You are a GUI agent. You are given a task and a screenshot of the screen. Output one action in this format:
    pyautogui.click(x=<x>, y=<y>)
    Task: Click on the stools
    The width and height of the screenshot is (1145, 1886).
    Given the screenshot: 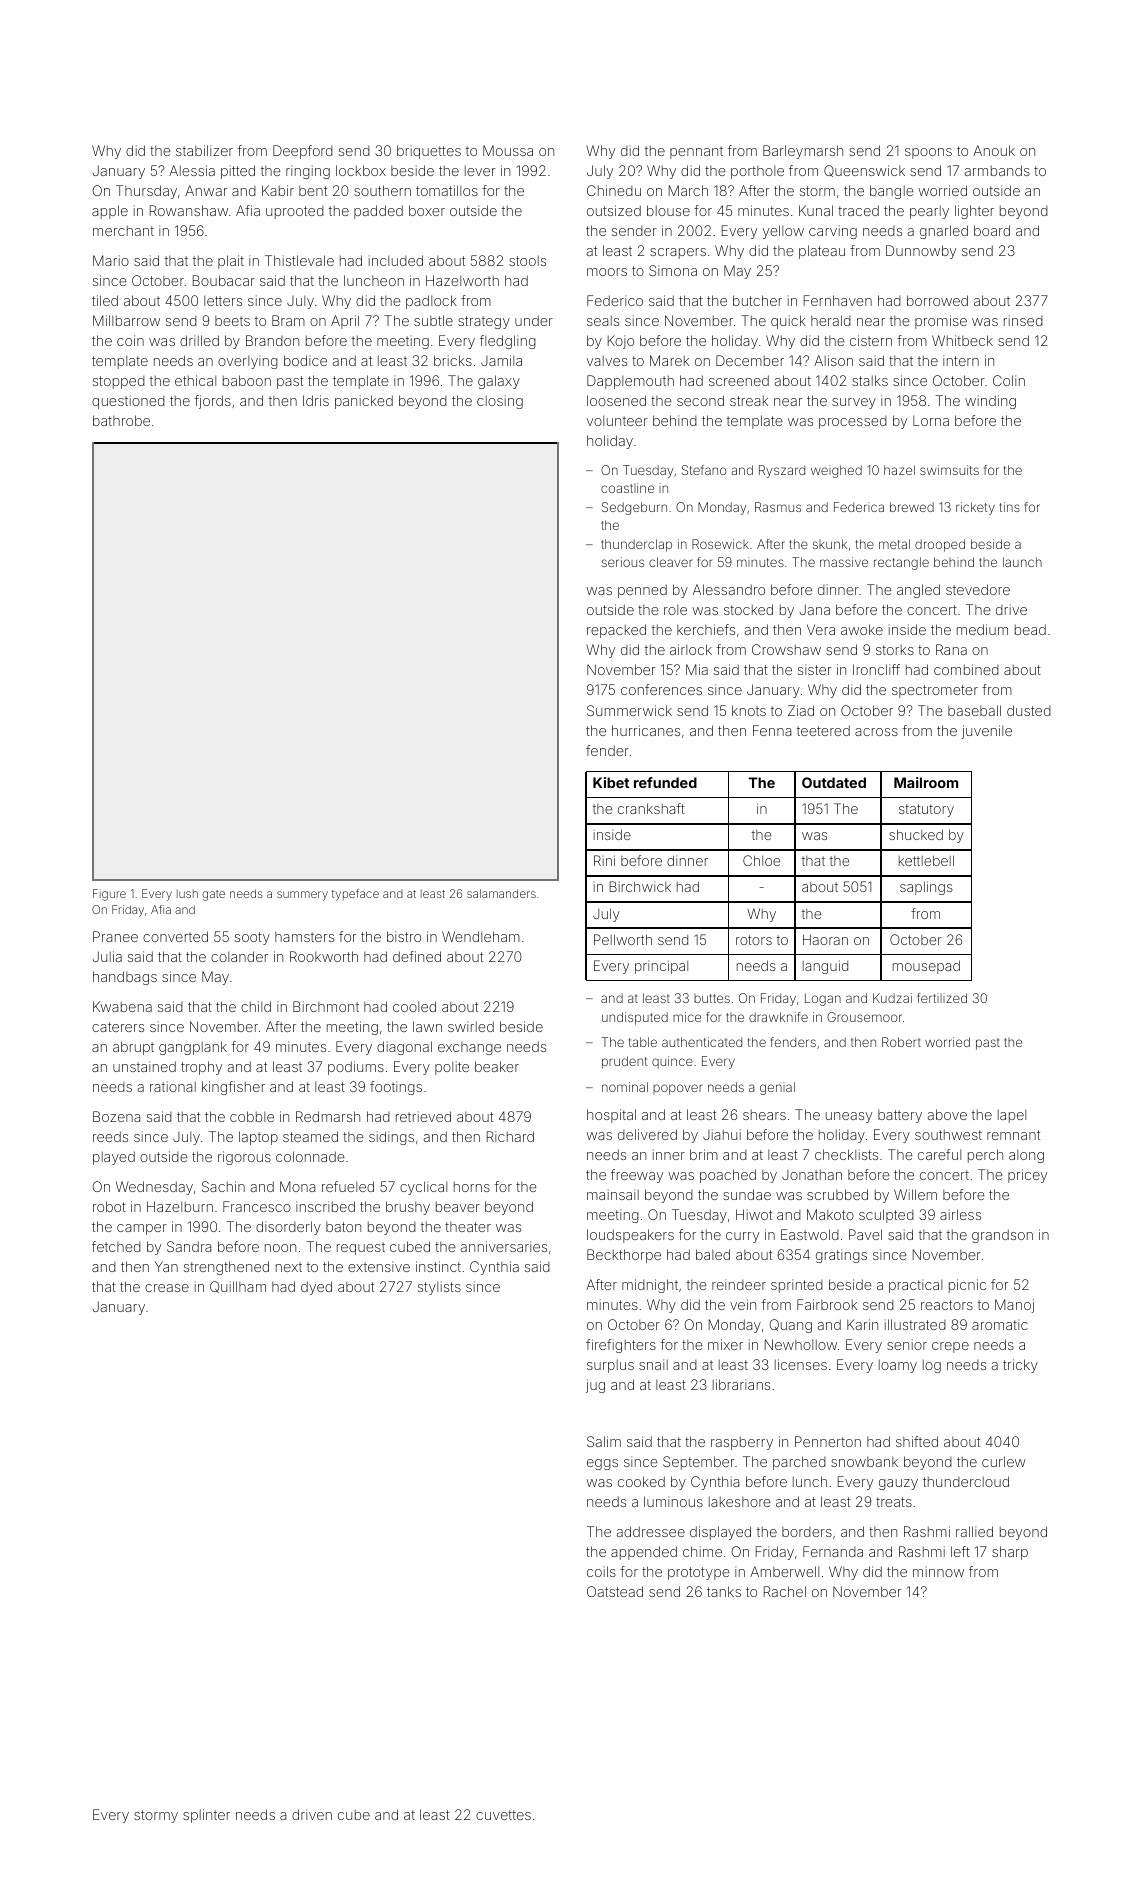 What is the action you would take?
    pyautogui.click(x=527, y=261)
